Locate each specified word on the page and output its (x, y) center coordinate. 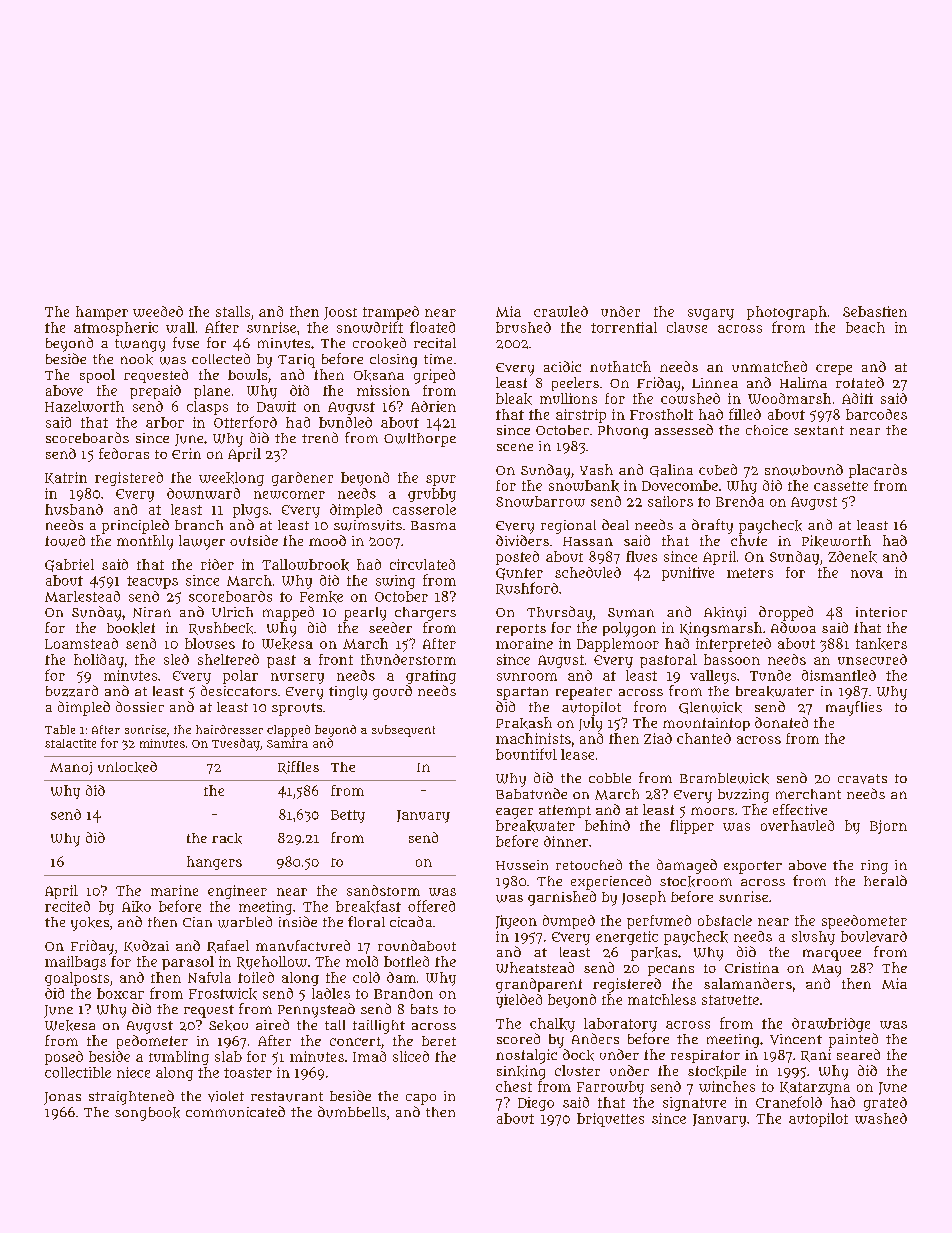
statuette (730, 1000)
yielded (519, 1001)
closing (393, 361)
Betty (348, 816)
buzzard (72, 691)
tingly (348, 693)
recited (67, 906)
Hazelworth (84, 406)
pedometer (152, 1042)
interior (881, 612)
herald (885, 880)
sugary (711, 314)
